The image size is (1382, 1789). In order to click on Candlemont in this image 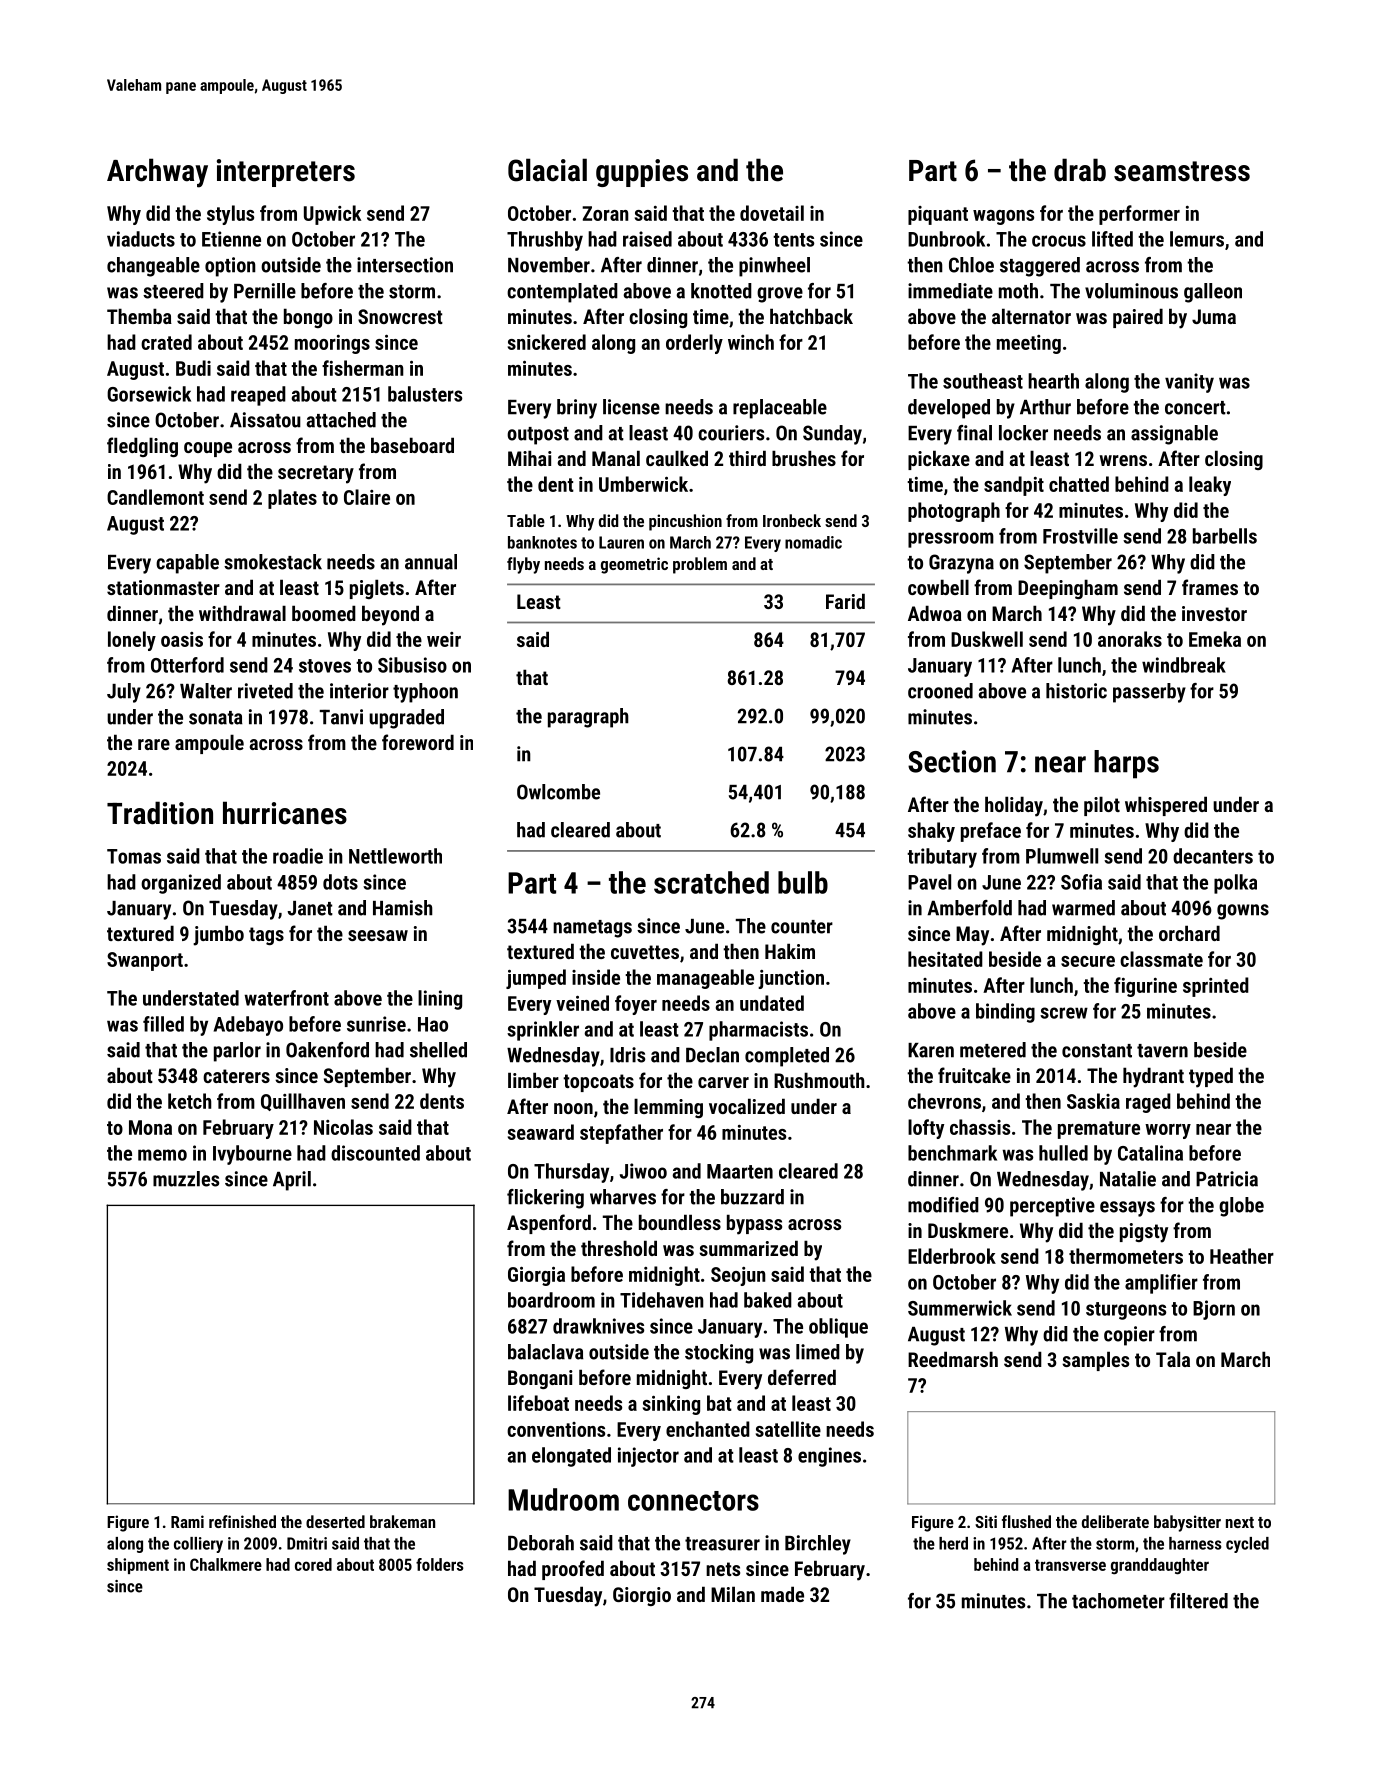, I will do `click(155, 497)`.
